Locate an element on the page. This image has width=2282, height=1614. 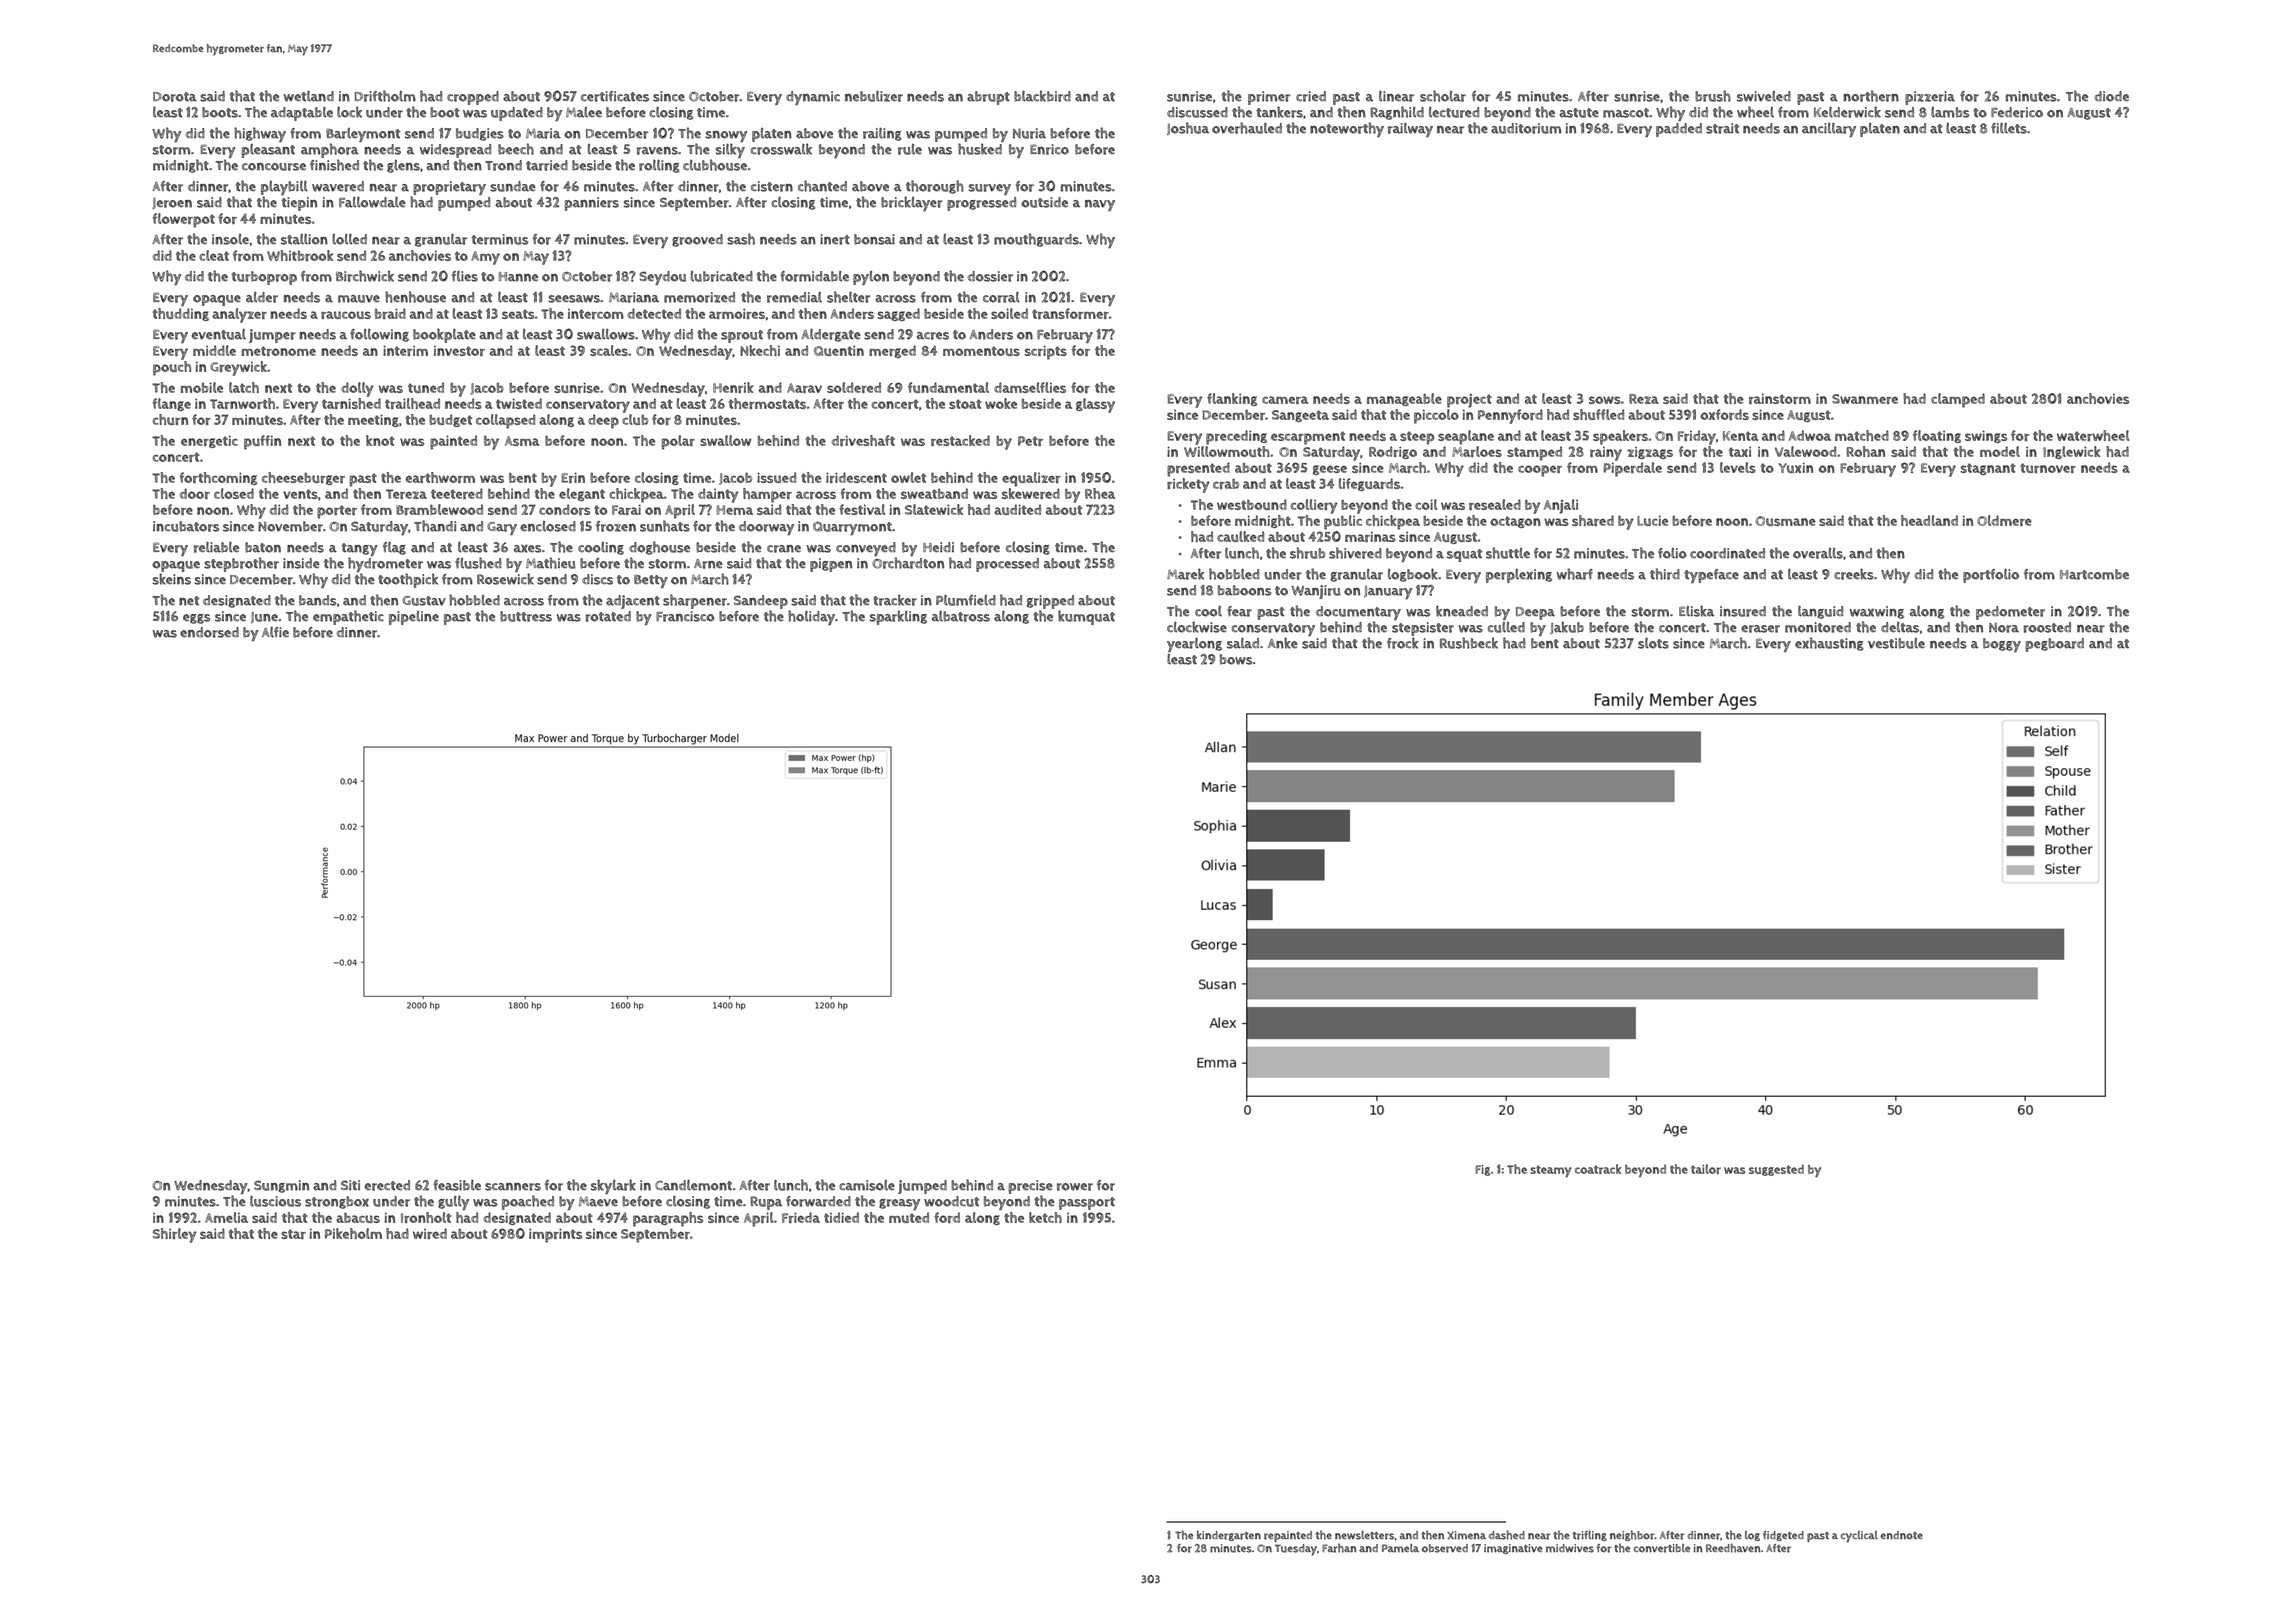
stamped is located at coordinates (1534, 453).
